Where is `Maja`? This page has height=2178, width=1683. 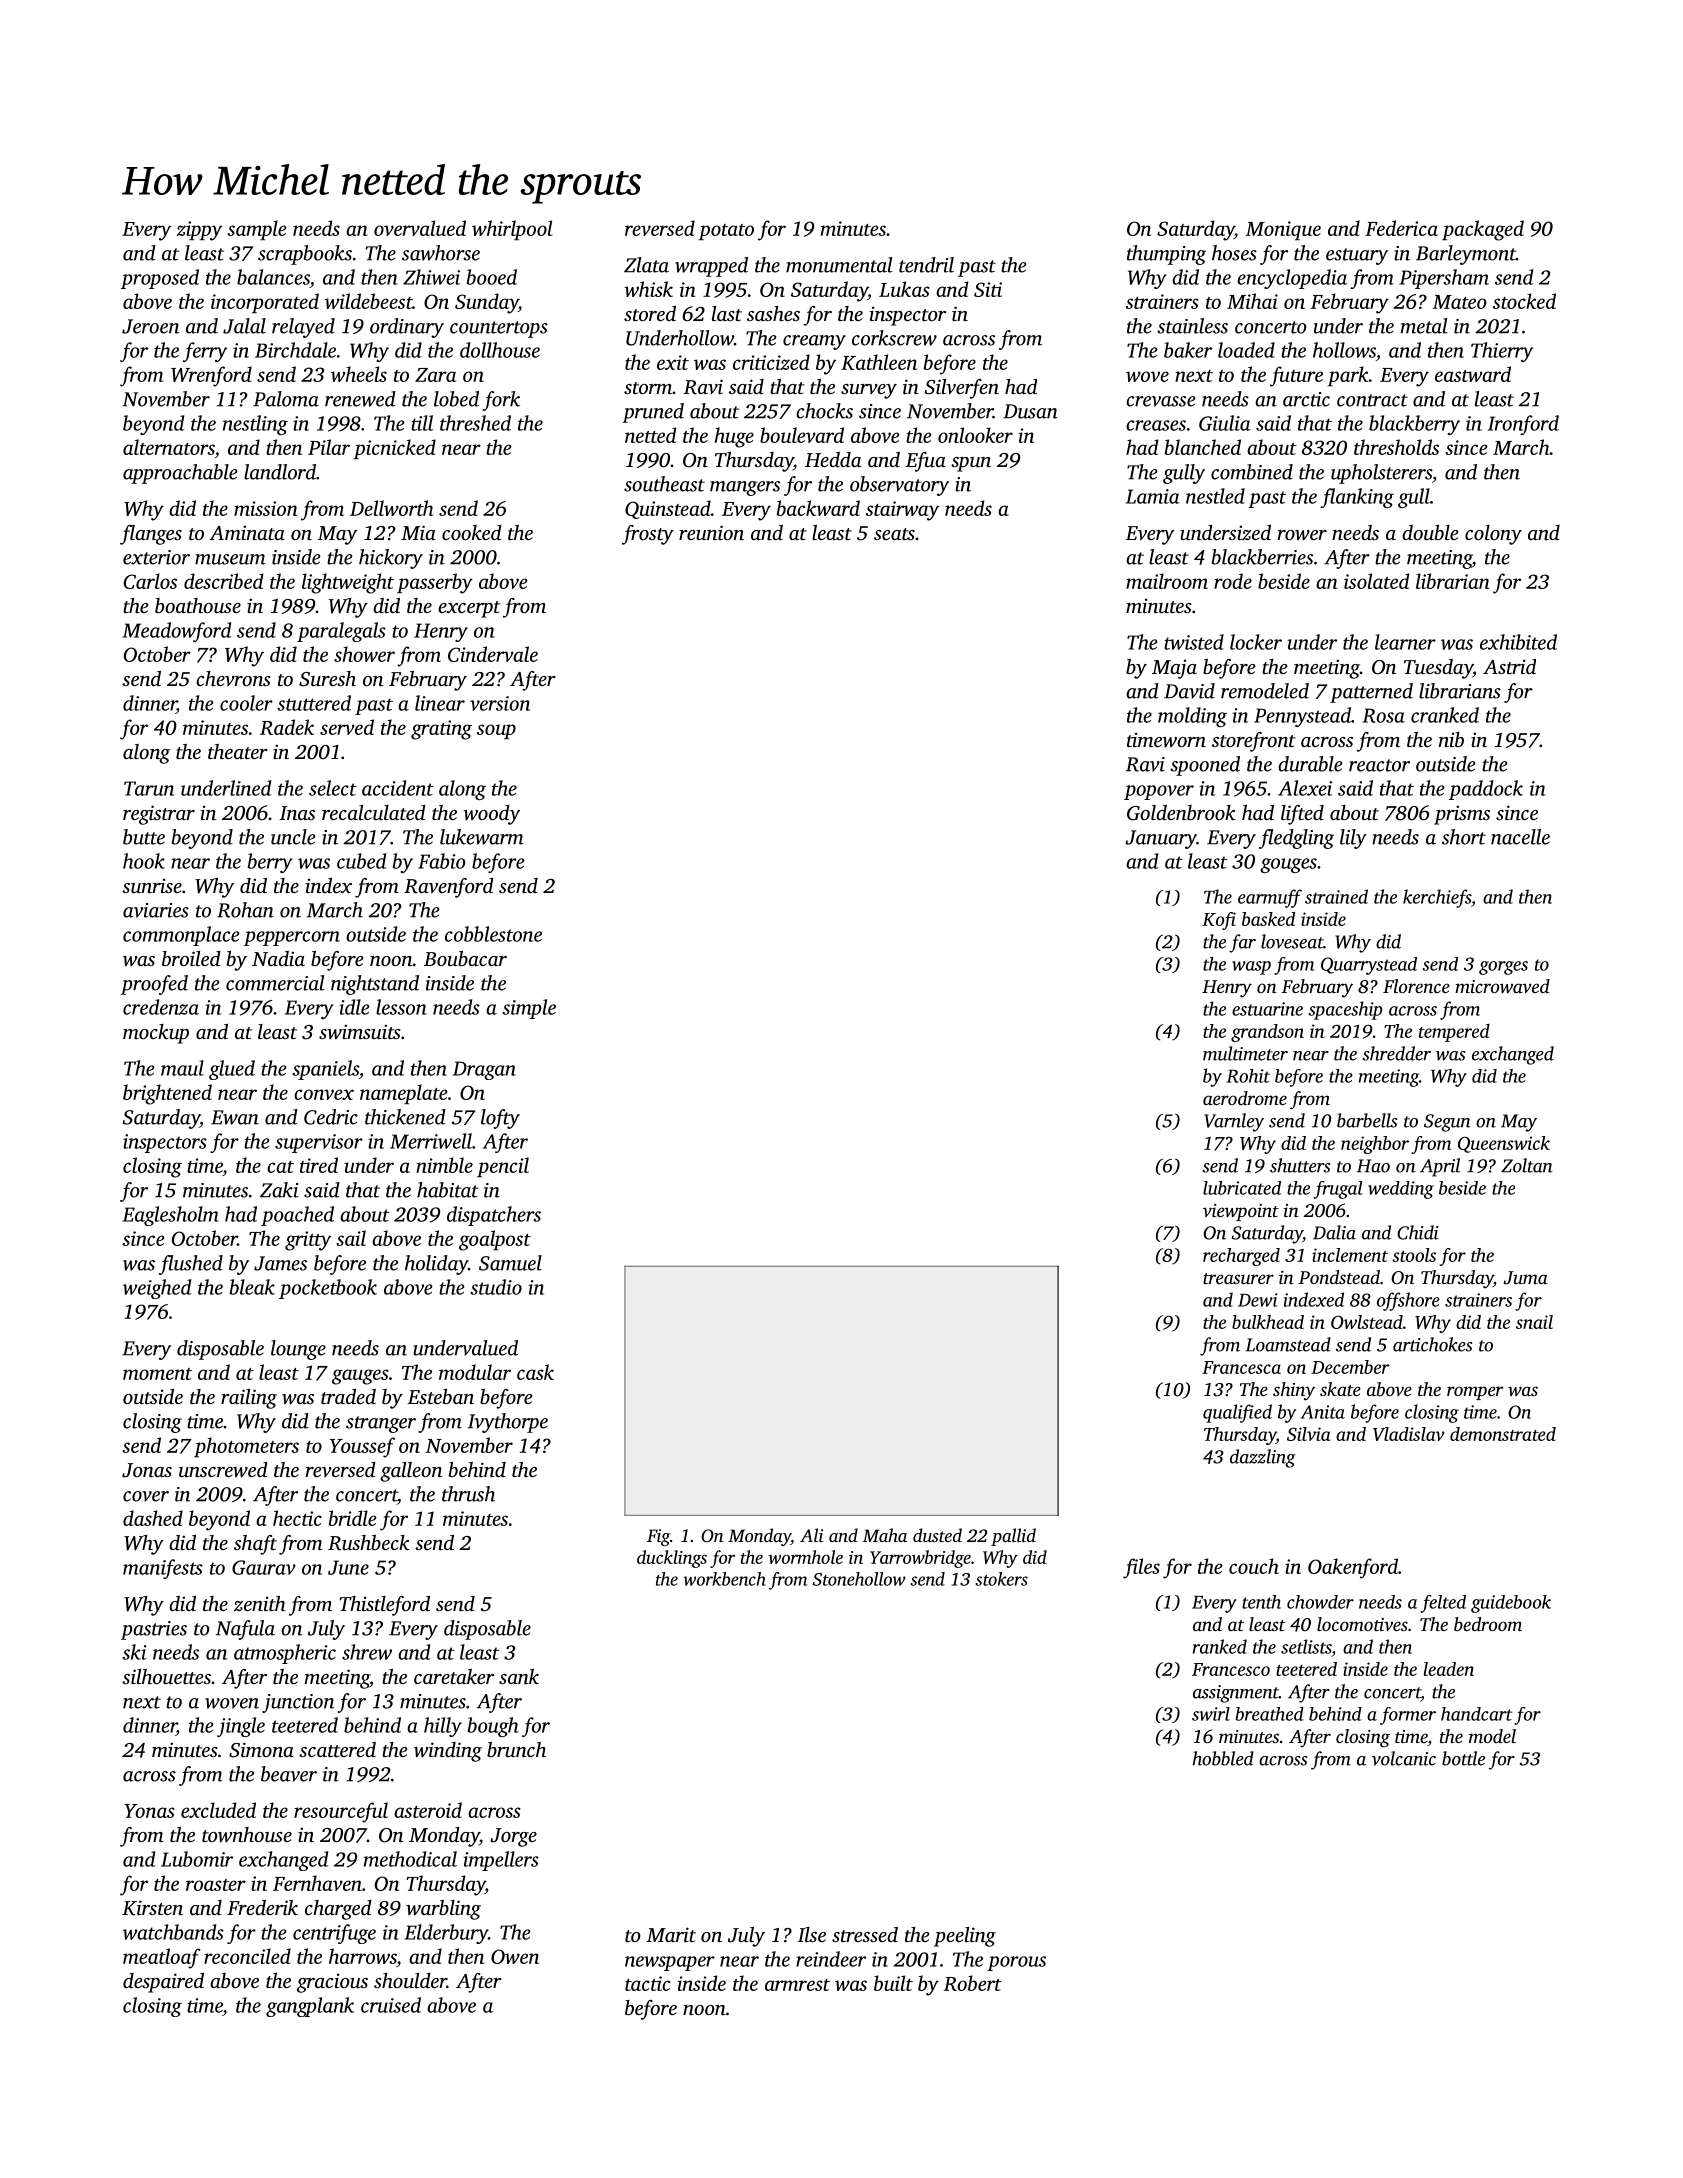 Maja is located at coordinates (1174, 669).
